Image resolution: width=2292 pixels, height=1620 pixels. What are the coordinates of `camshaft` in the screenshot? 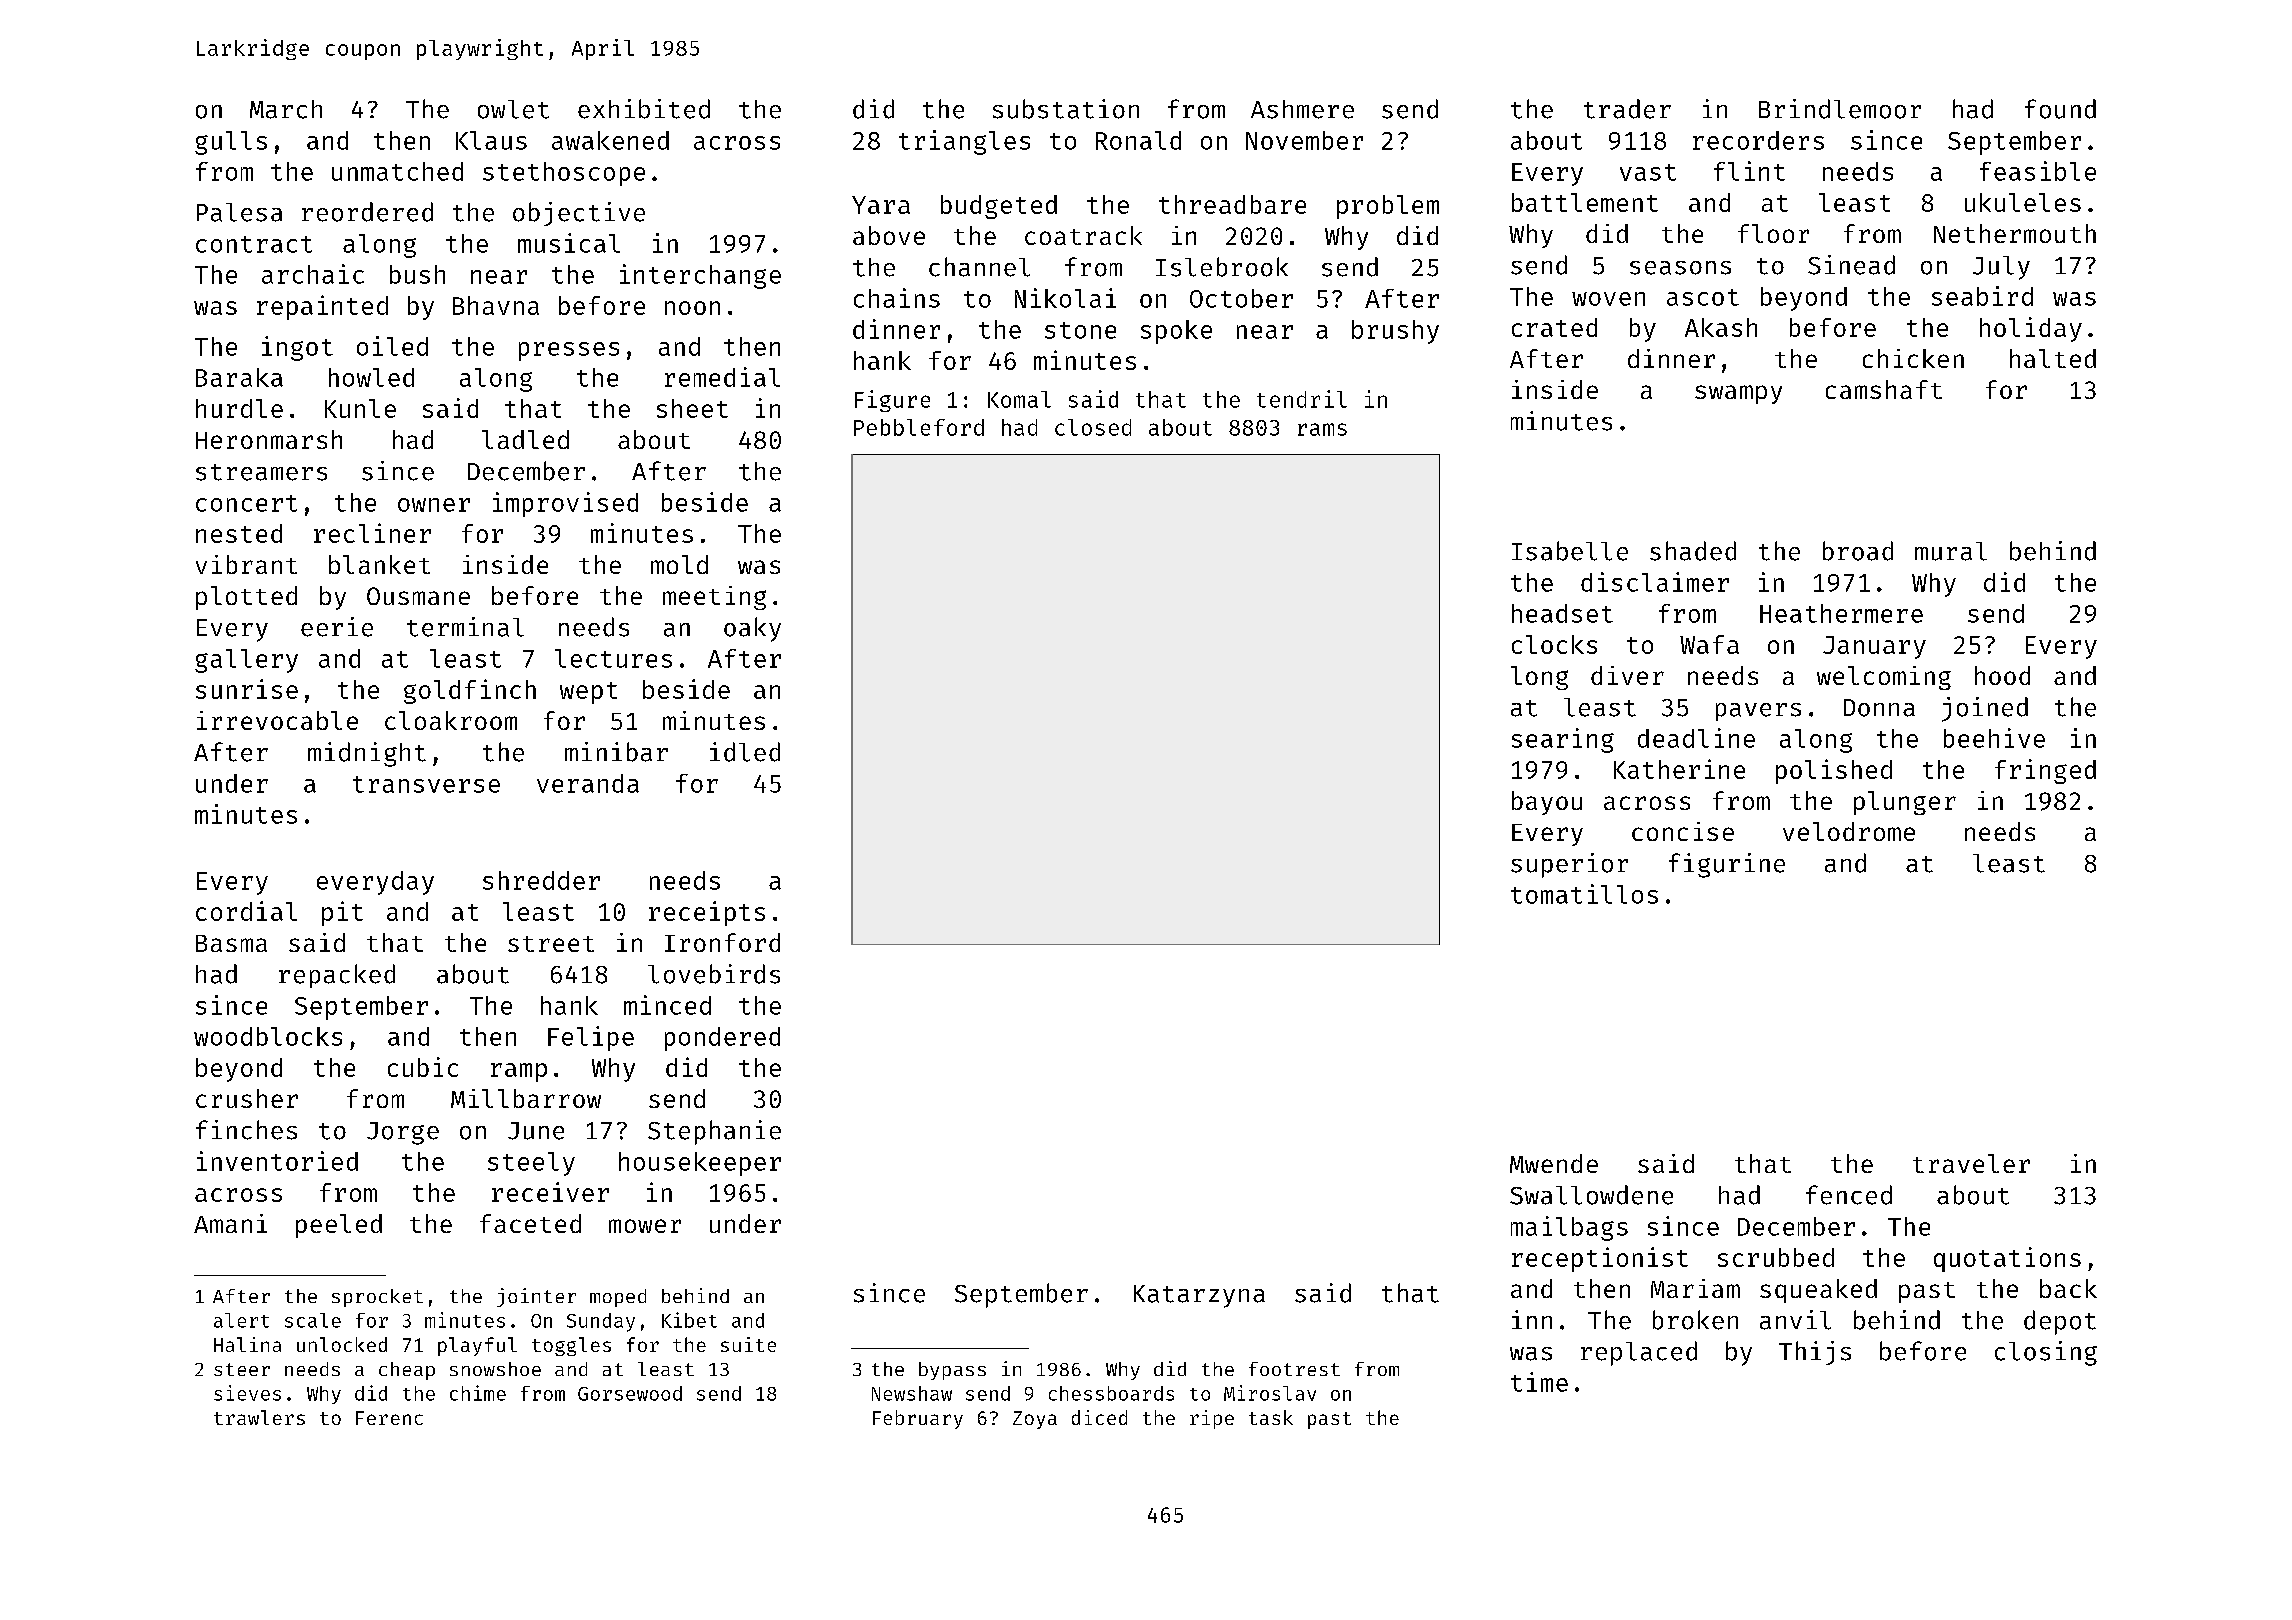 It's located at (1884, 389).
